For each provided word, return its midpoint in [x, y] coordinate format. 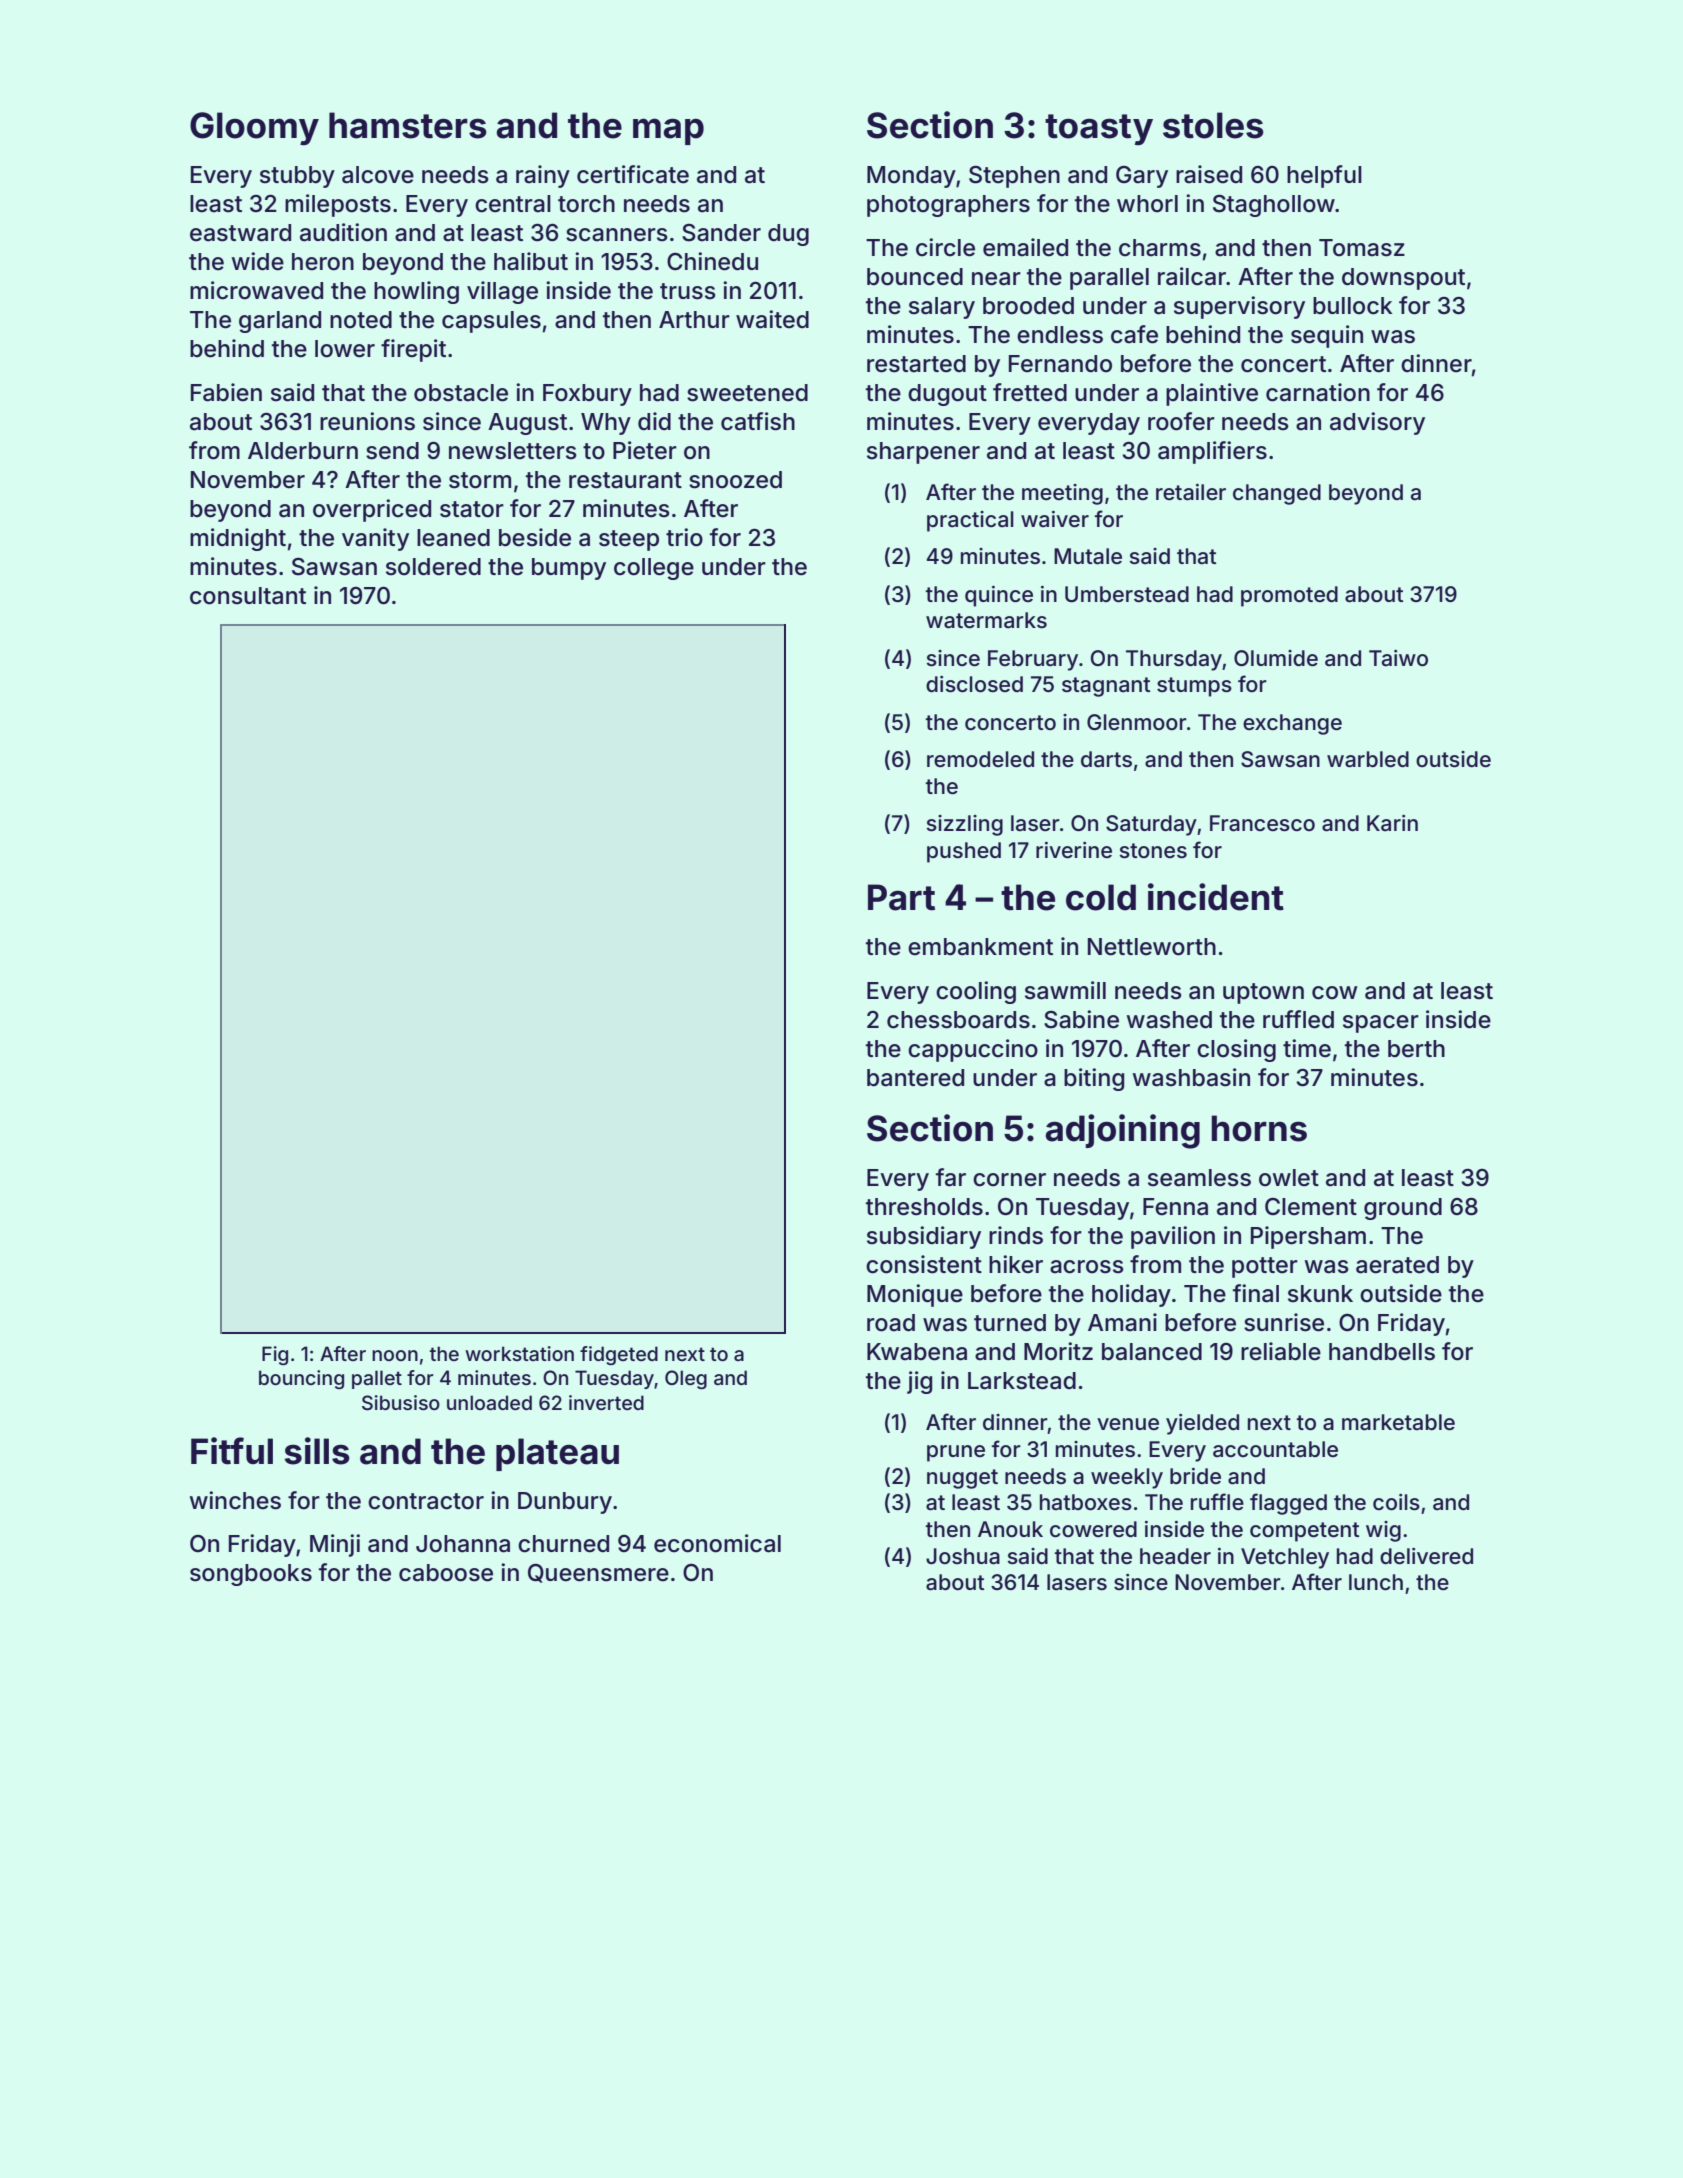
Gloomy [254, 129]
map [668, 131]
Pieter [645, 450]
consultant [248, 596]
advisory [1377, 423]
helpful [1324, 176]
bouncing [301, 1379]
